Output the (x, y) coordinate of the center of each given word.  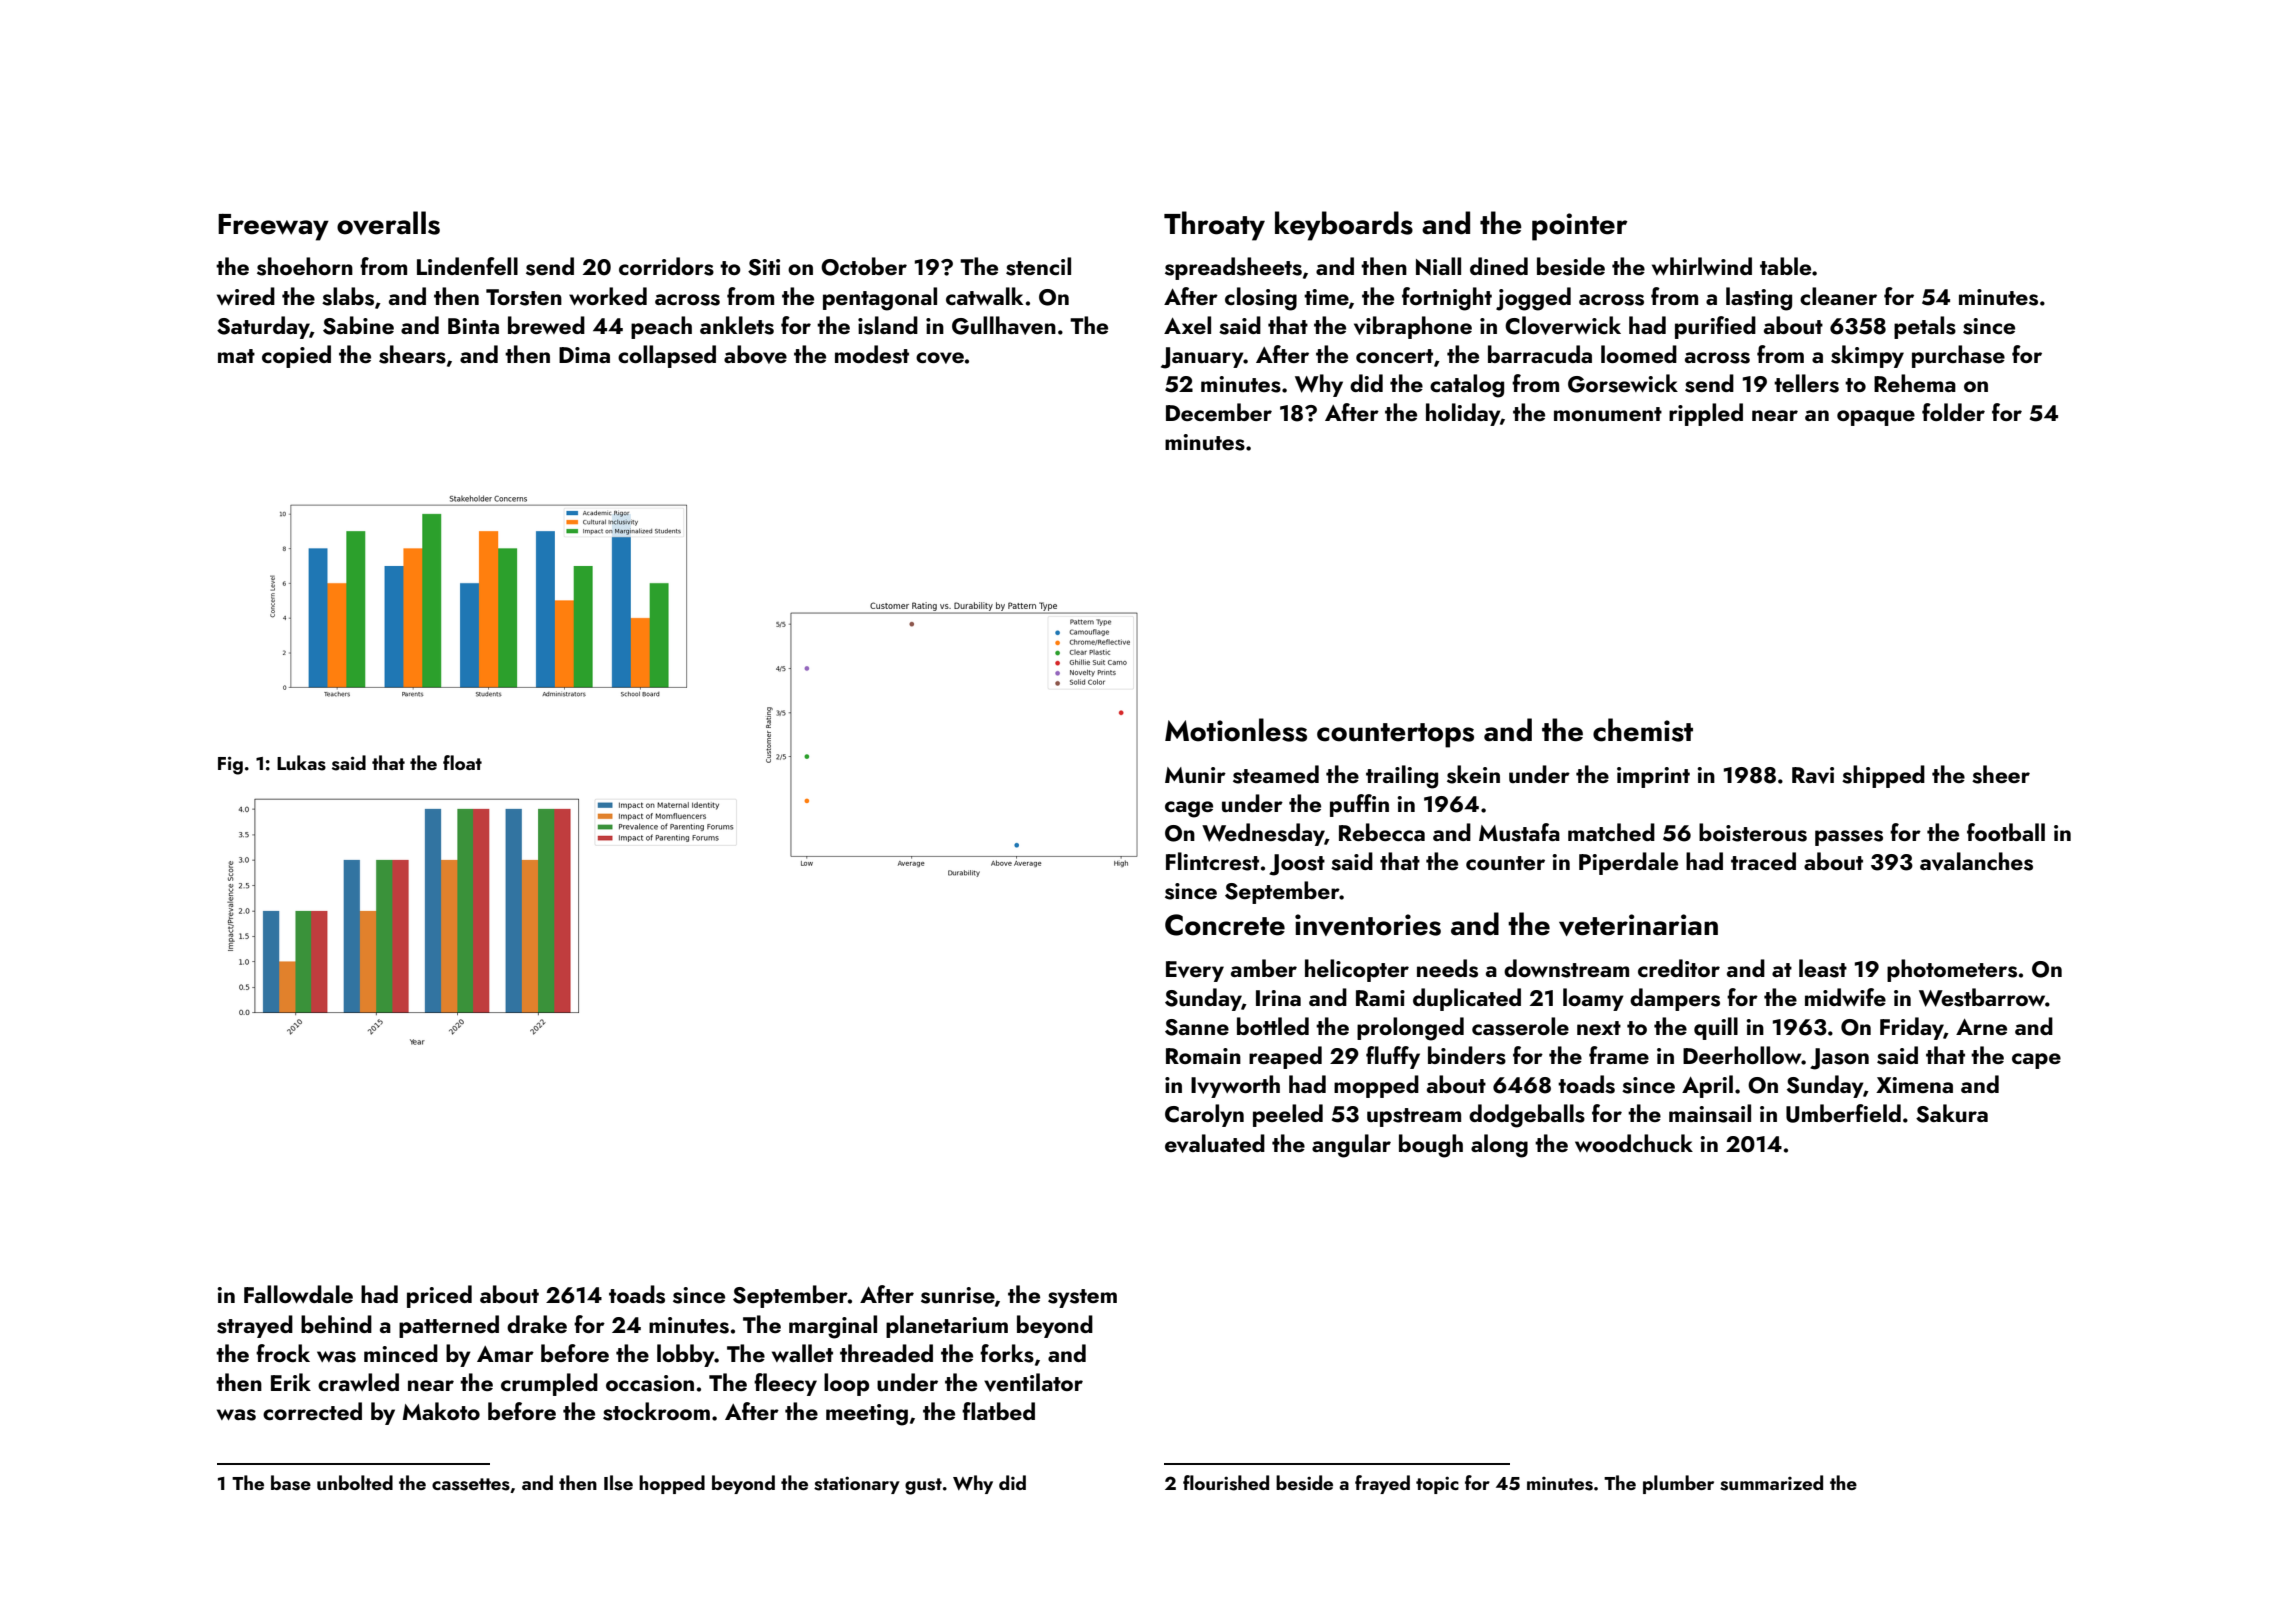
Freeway (273, 227)
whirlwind (1702, 266)
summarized (1771, 1483)
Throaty (1214, 226)
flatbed (998, 1411)
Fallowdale (298, 1294)
